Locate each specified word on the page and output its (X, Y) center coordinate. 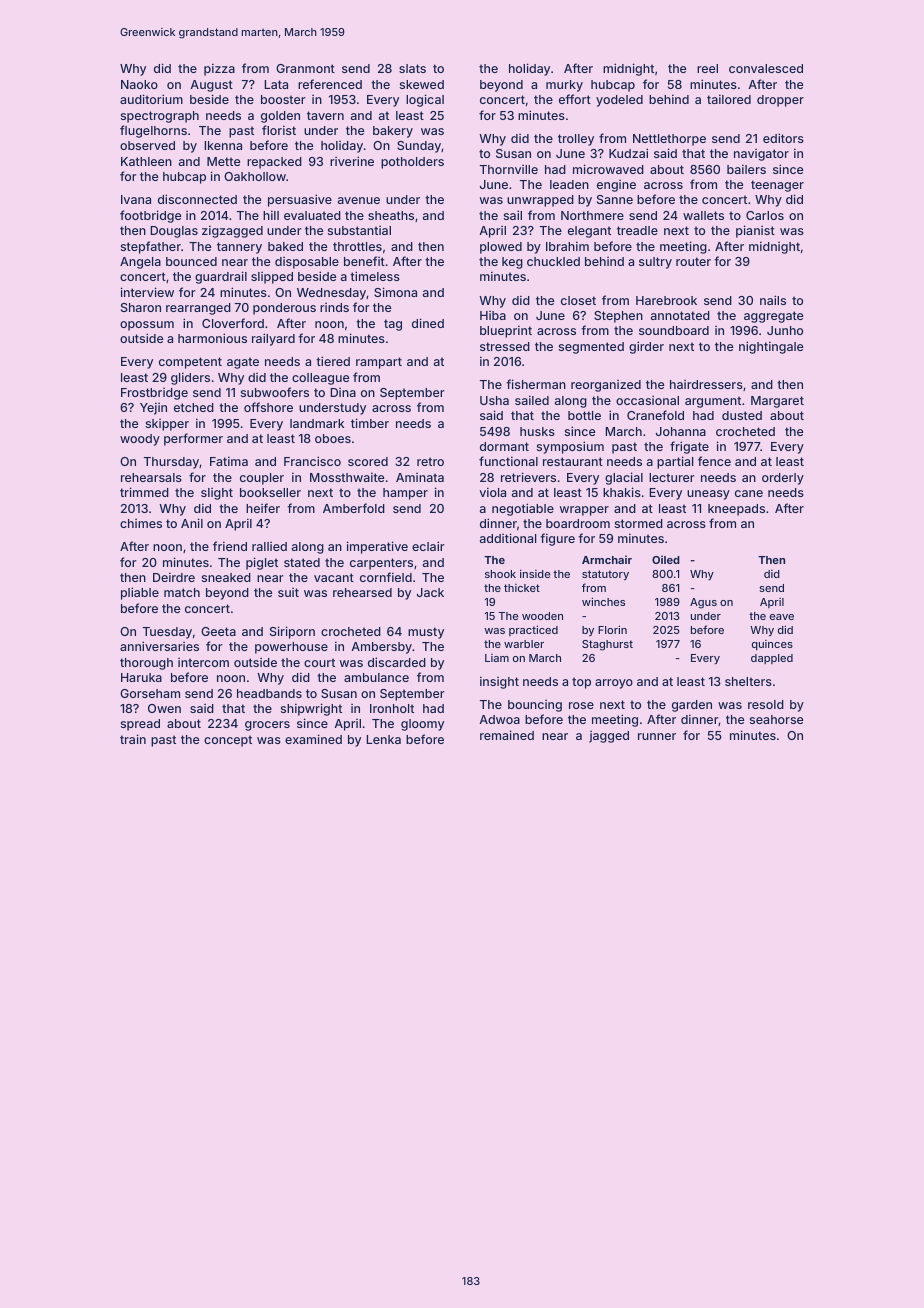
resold (766, 704)
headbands (269, 693)
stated (302, 562)
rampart (379, 363)
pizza (219, 69)
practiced (533, 630)
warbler (524, 644)
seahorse (776, 719)
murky (564, 86)
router (693, 261)
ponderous (284, 309)
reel (707, 68)
